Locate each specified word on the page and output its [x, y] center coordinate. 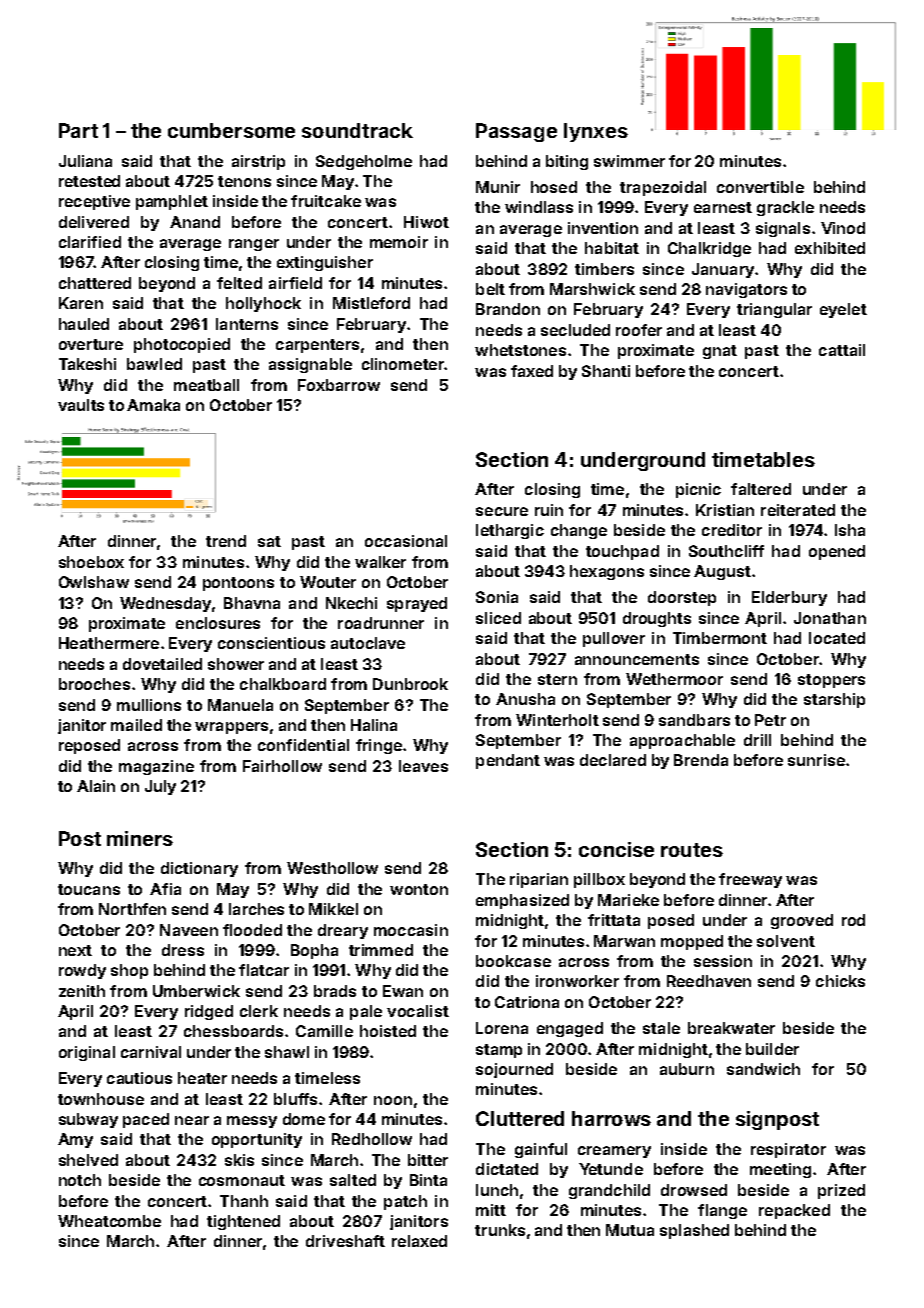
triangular [774, 310]
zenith [82, 991]
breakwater [731, 1028]
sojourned [514, 1070]
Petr [770, 720]
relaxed [419, 1241]
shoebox [91, 562]
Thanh [244, 1201]
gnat [720, 352]
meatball [206, 385]
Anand [195, 222]
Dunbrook [410, 684]
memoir [399, 242]
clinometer [403, 364]
